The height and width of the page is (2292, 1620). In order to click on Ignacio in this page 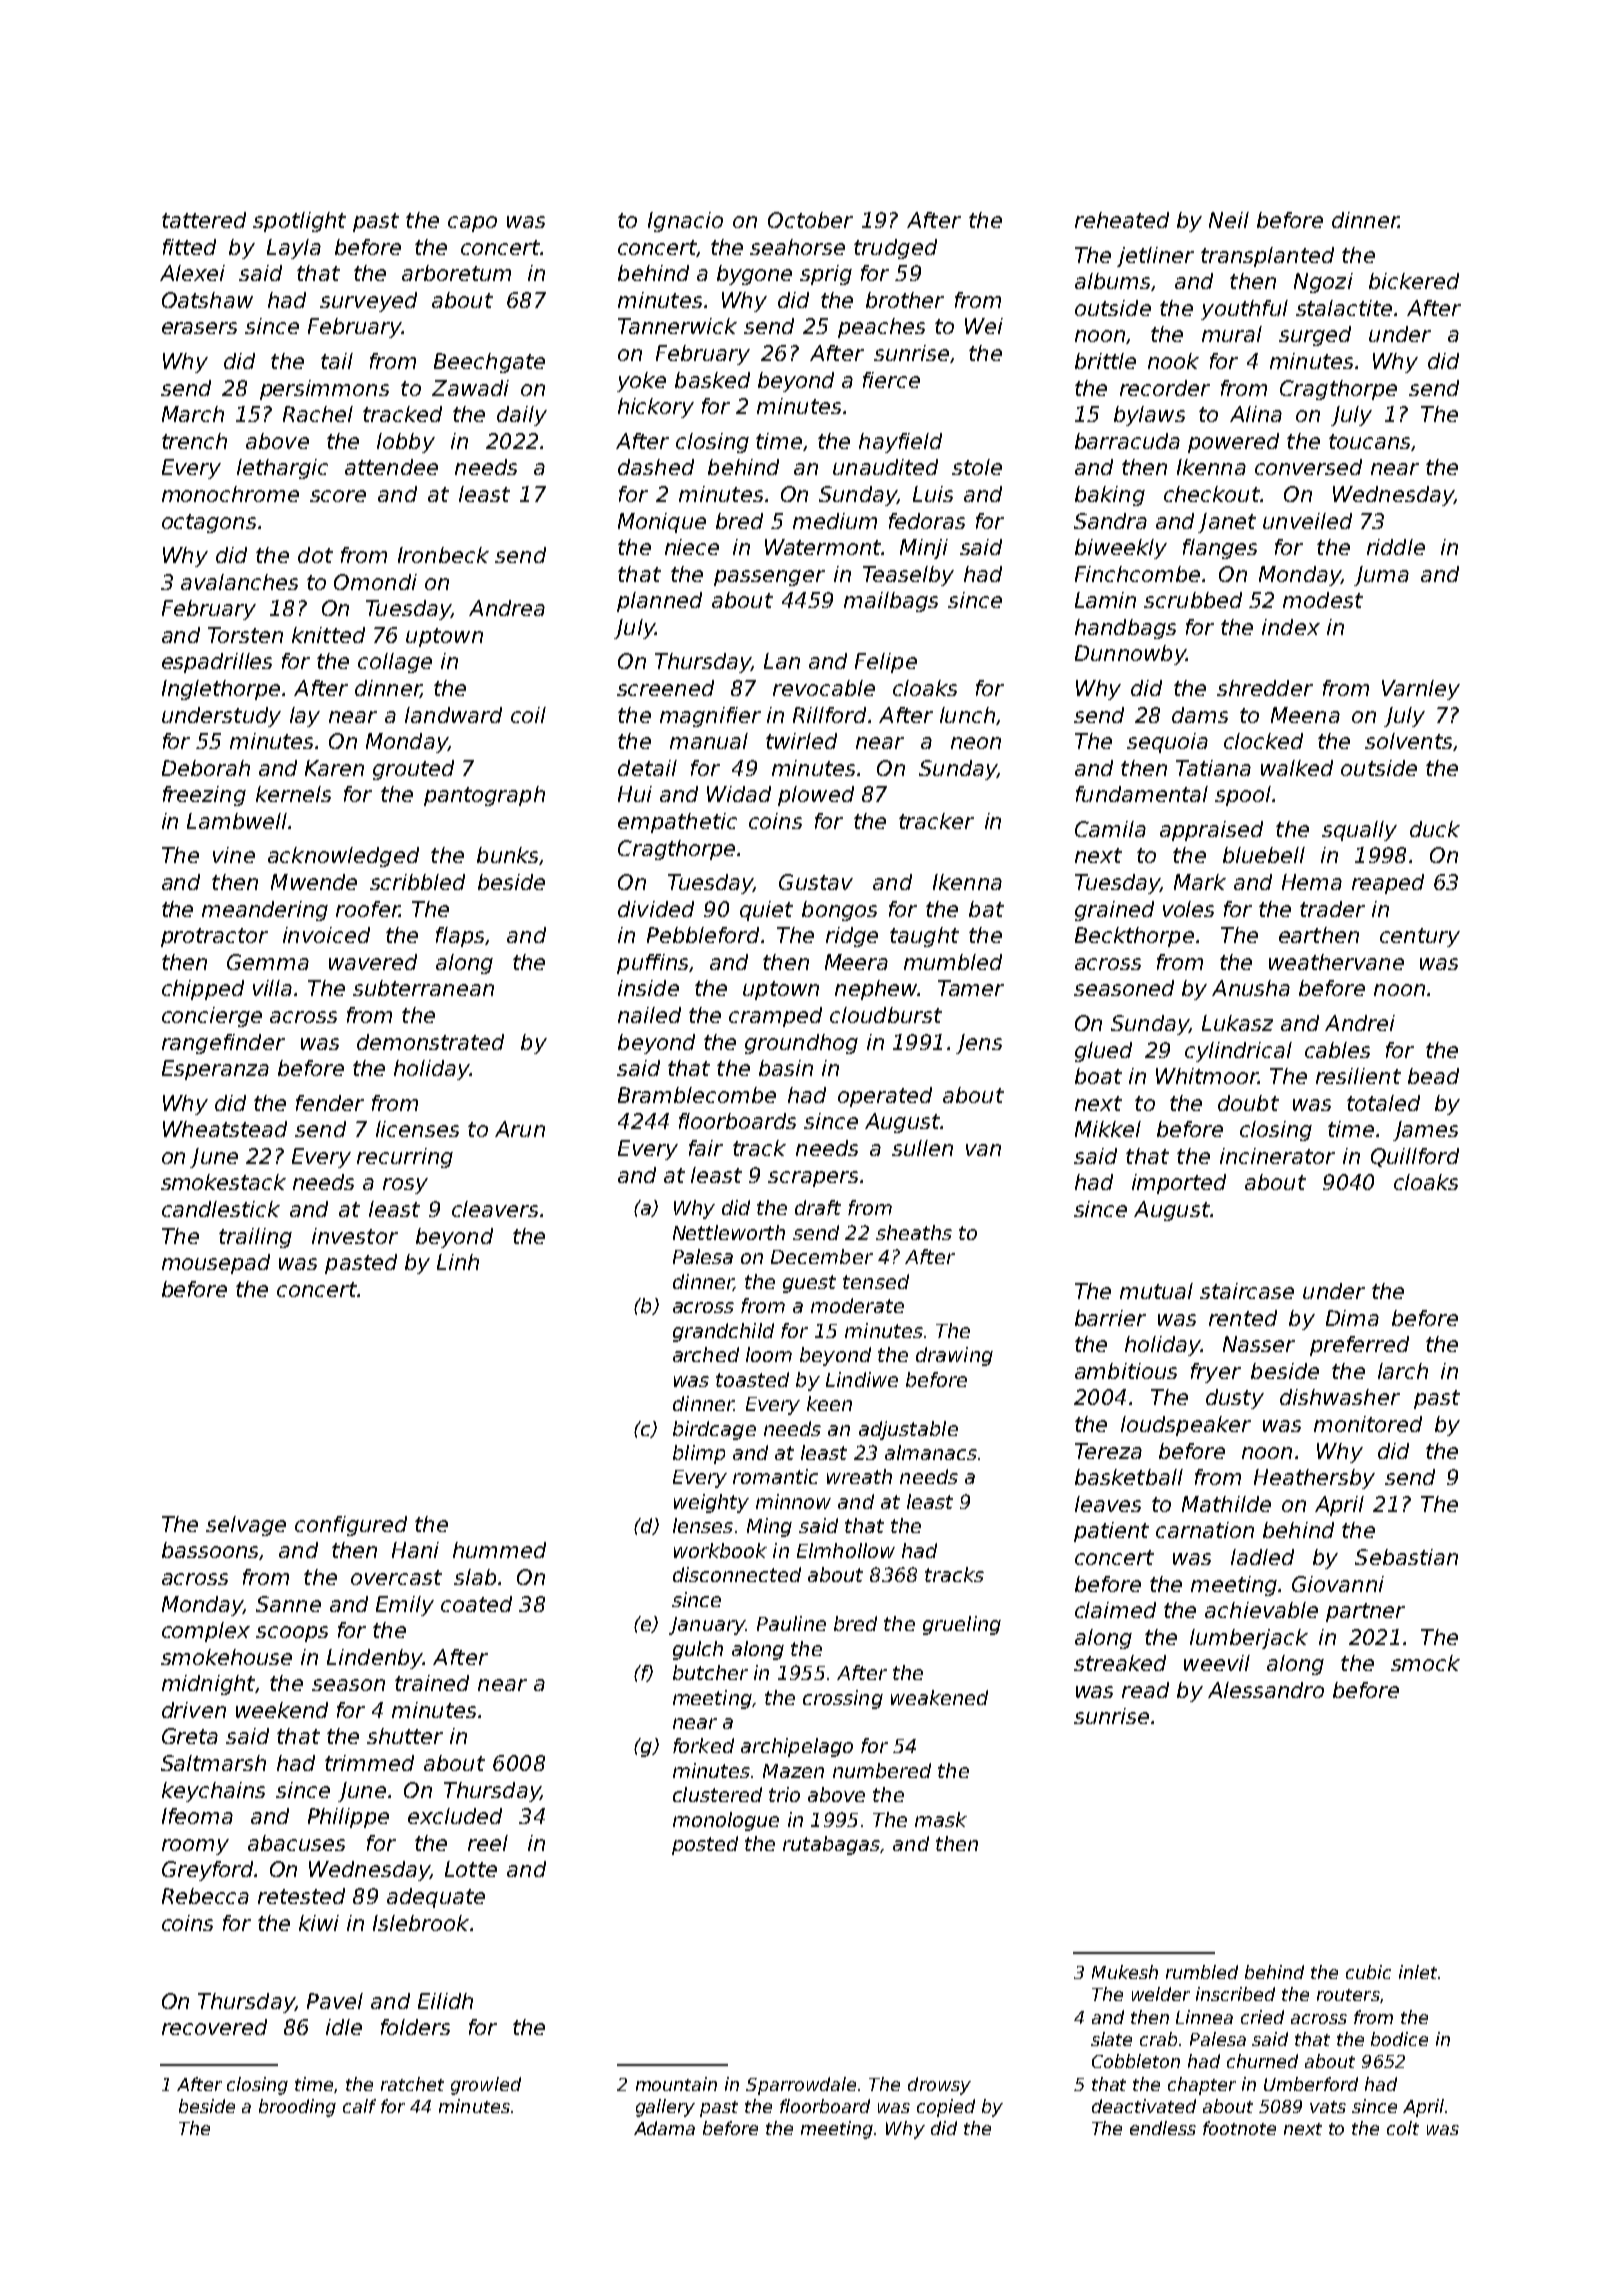, I will do `click(685, 222)`.
